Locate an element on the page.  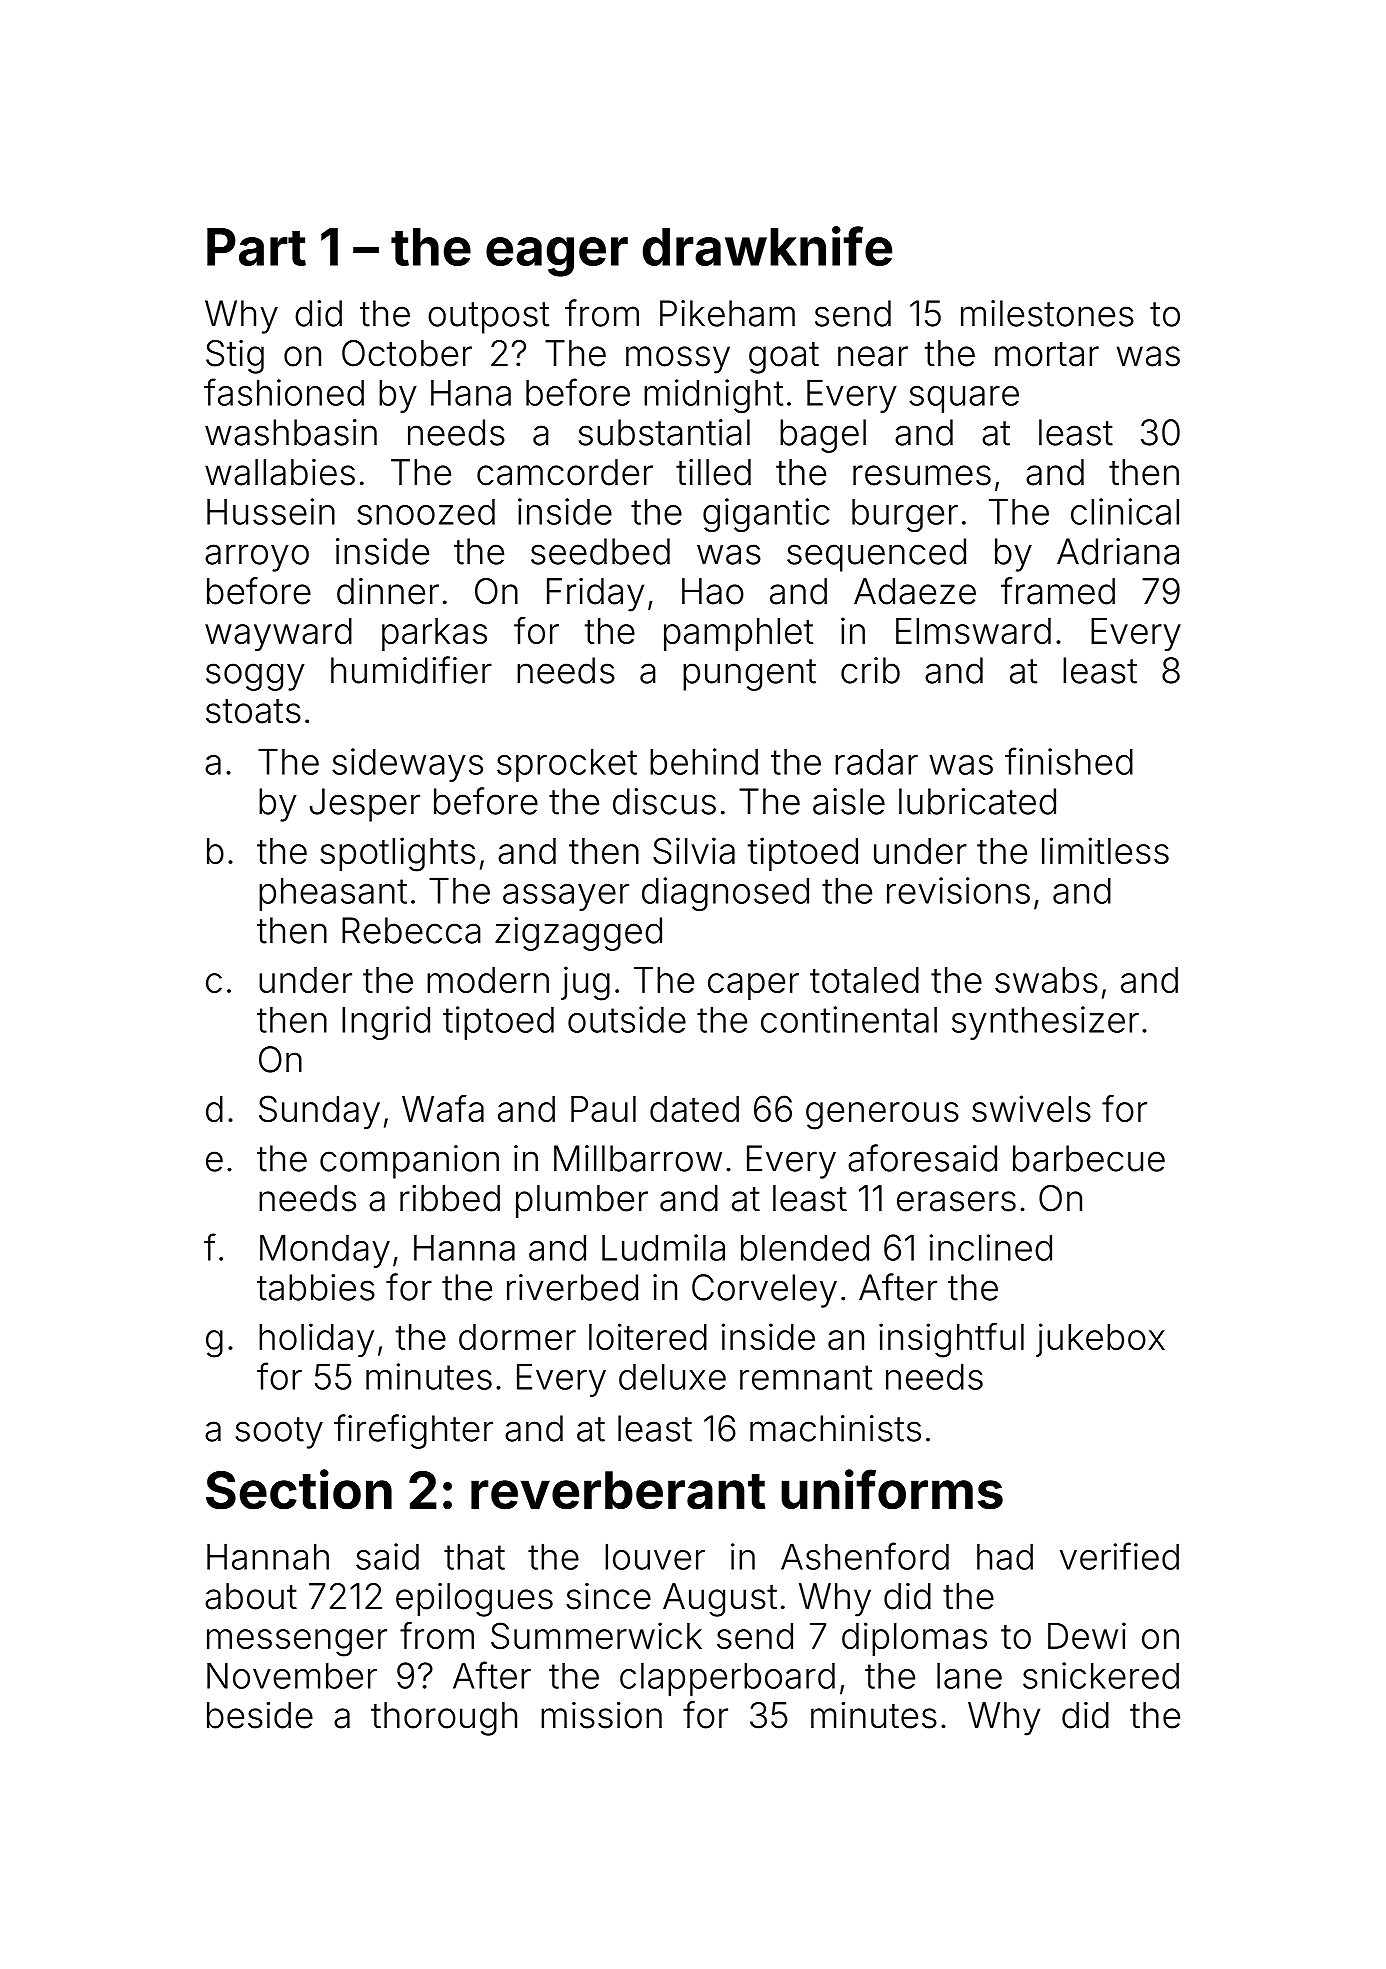
holiday is located at coordinates (316, 1340).
